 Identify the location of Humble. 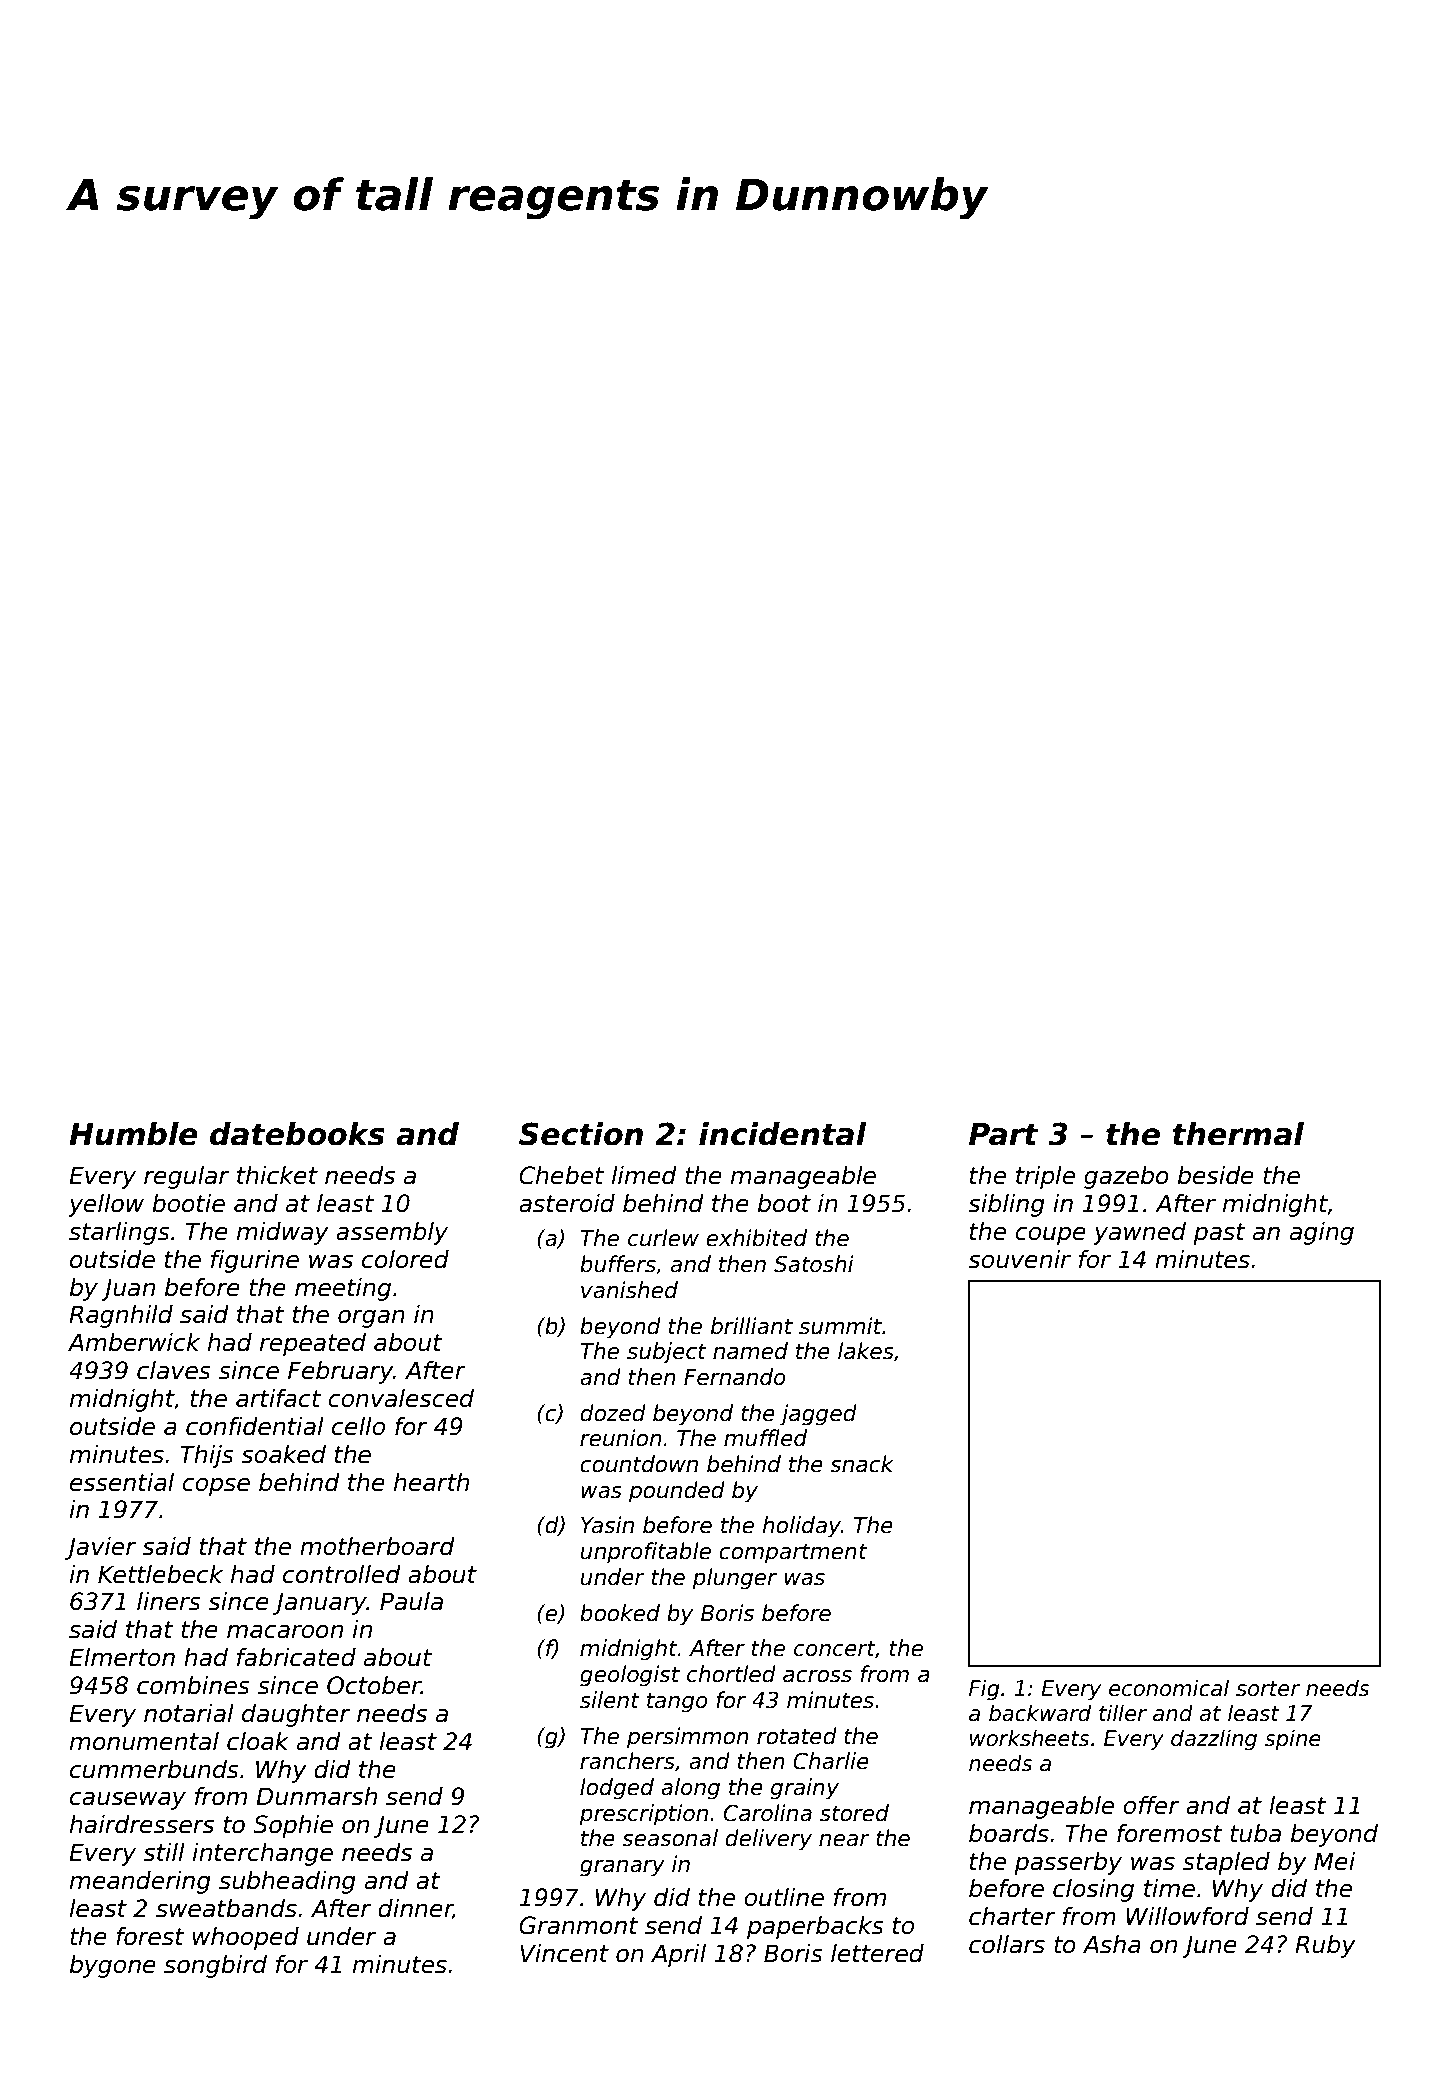
(133, 1134).
